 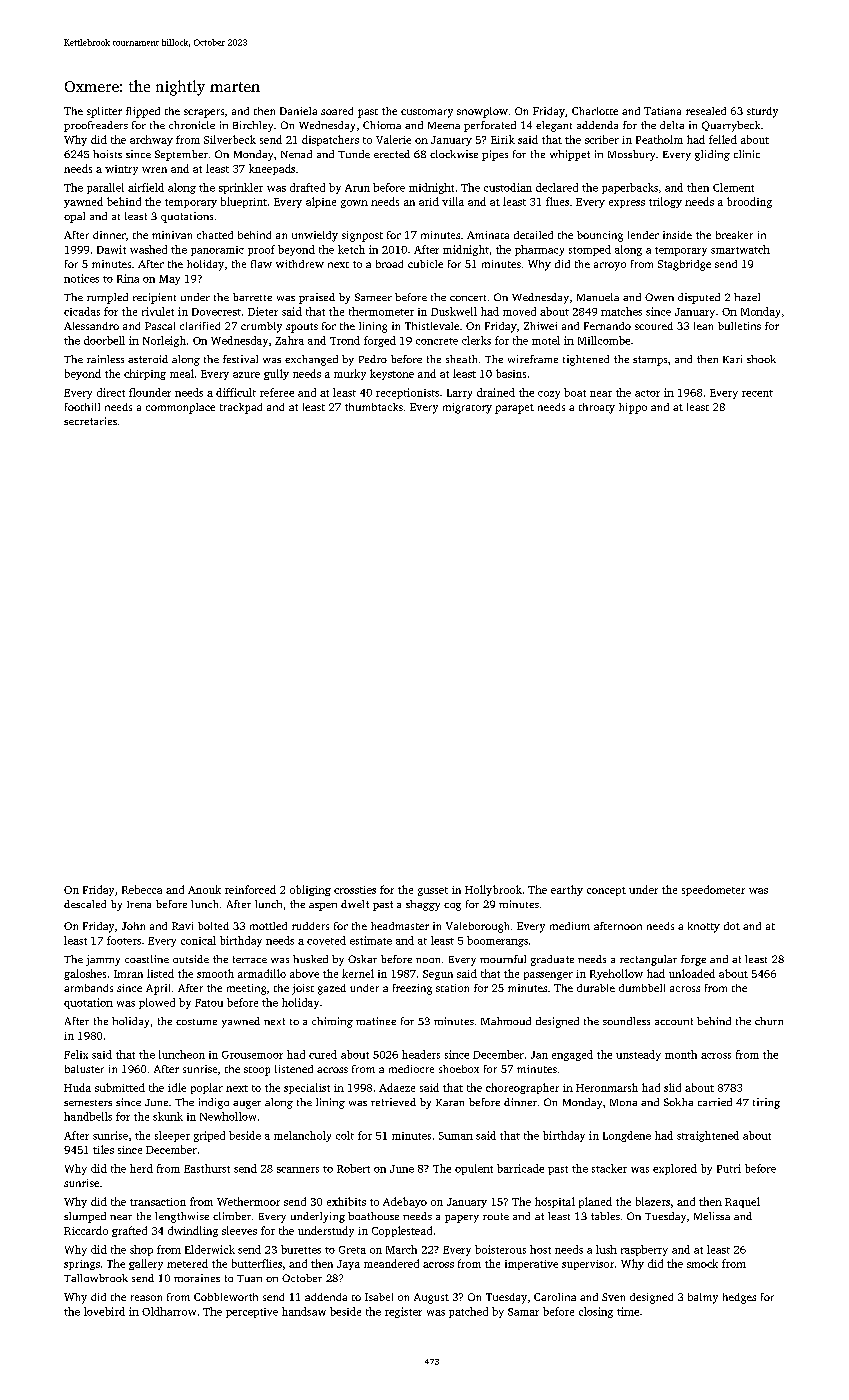 I want to click on soared, so click(x=337, y=111).
